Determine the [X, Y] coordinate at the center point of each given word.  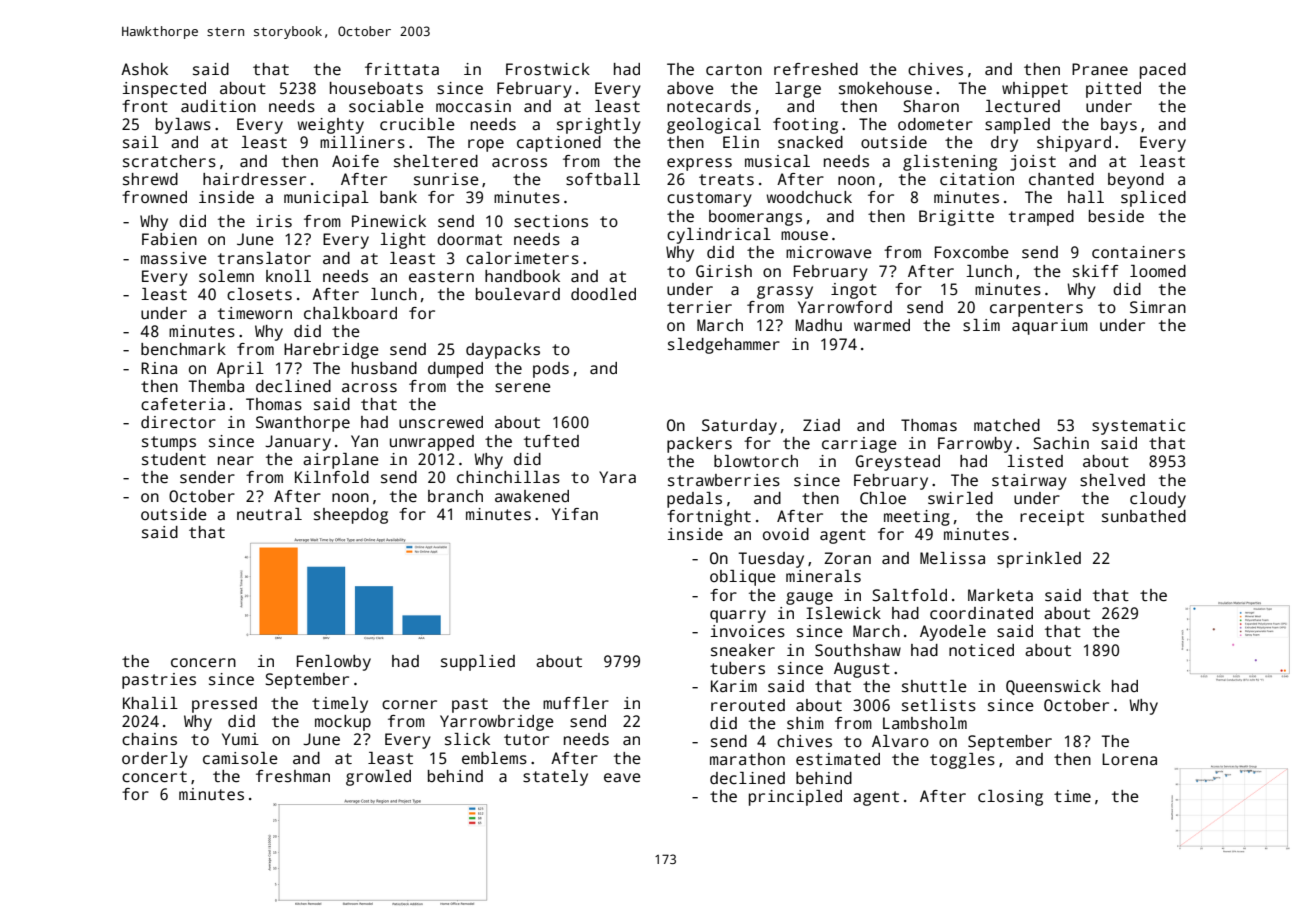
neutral [269, 514]
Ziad [821, 425]
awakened [532, 496]
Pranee [1100, 69]
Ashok [144, 69]
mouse [804, 236]
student [174, 459]
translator [264, 258]
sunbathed [1144, 516]
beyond [1136, 181]
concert [154, 777]
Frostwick [548, 69]
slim [981, 325]
